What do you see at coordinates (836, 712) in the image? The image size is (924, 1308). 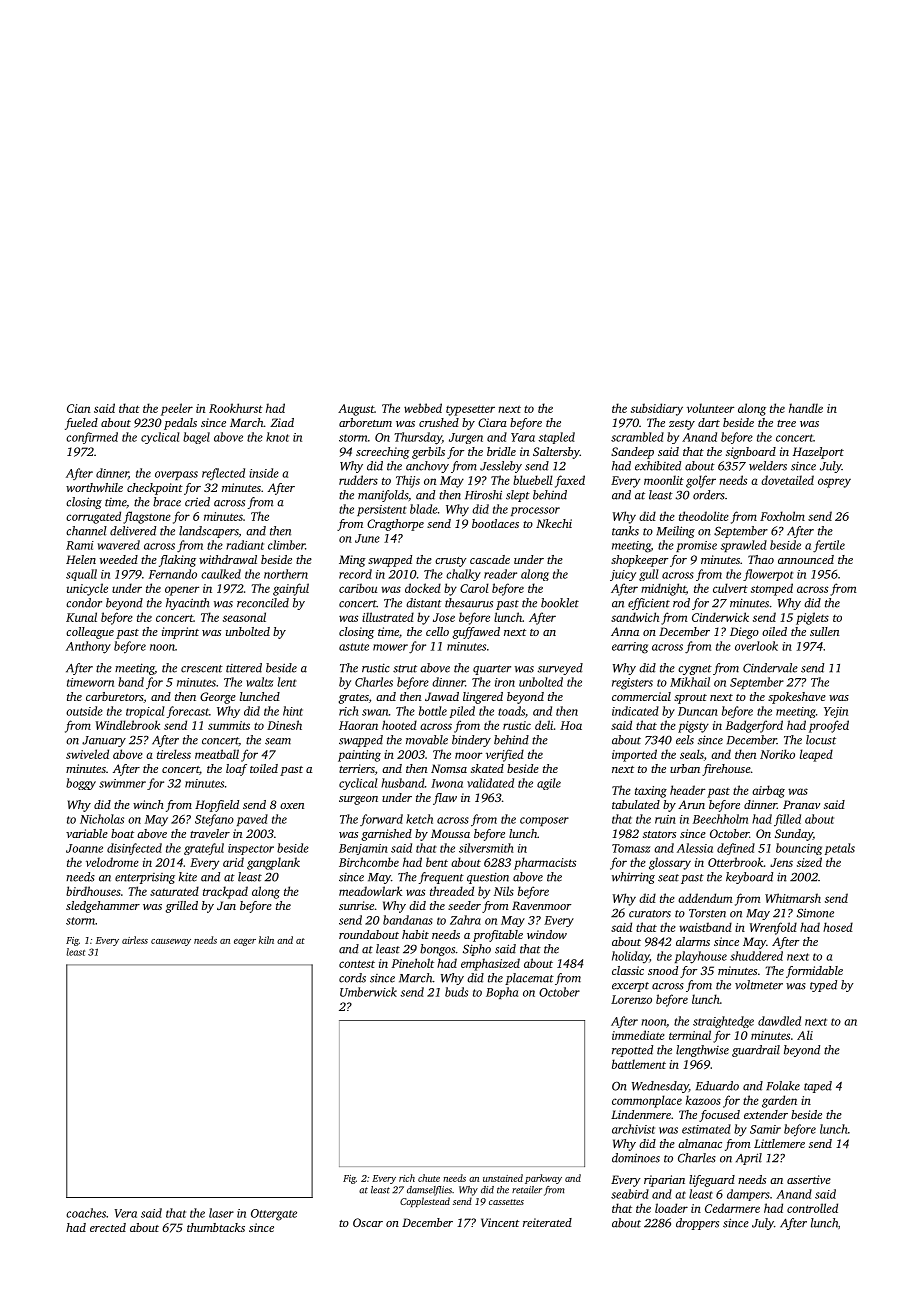 I see `Yejin` at bounding box center [836, 712].
